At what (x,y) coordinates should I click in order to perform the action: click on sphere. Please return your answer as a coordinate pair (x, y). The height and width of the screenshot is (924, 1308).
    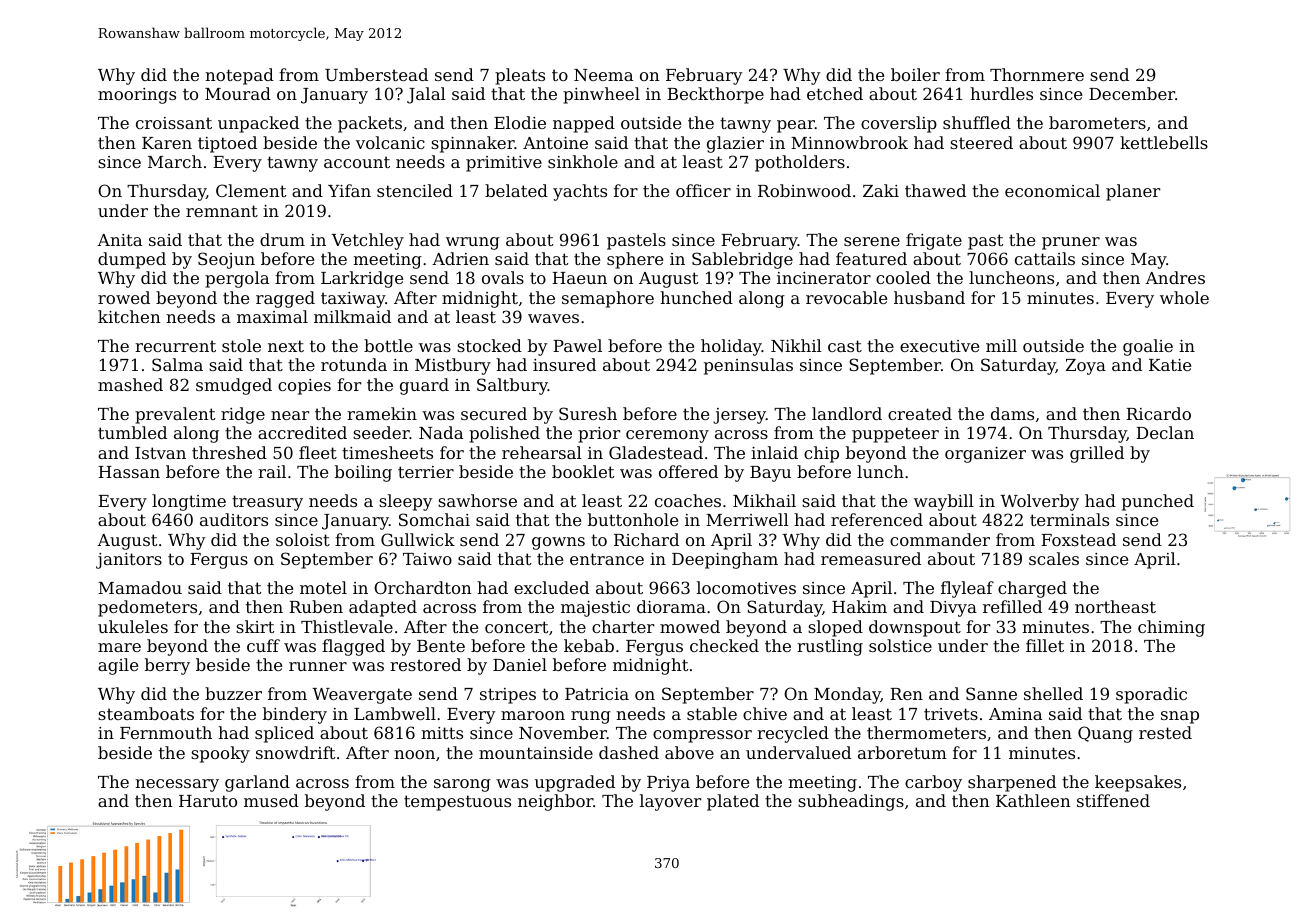
    Looking at the image, I should click on (635, 260).
